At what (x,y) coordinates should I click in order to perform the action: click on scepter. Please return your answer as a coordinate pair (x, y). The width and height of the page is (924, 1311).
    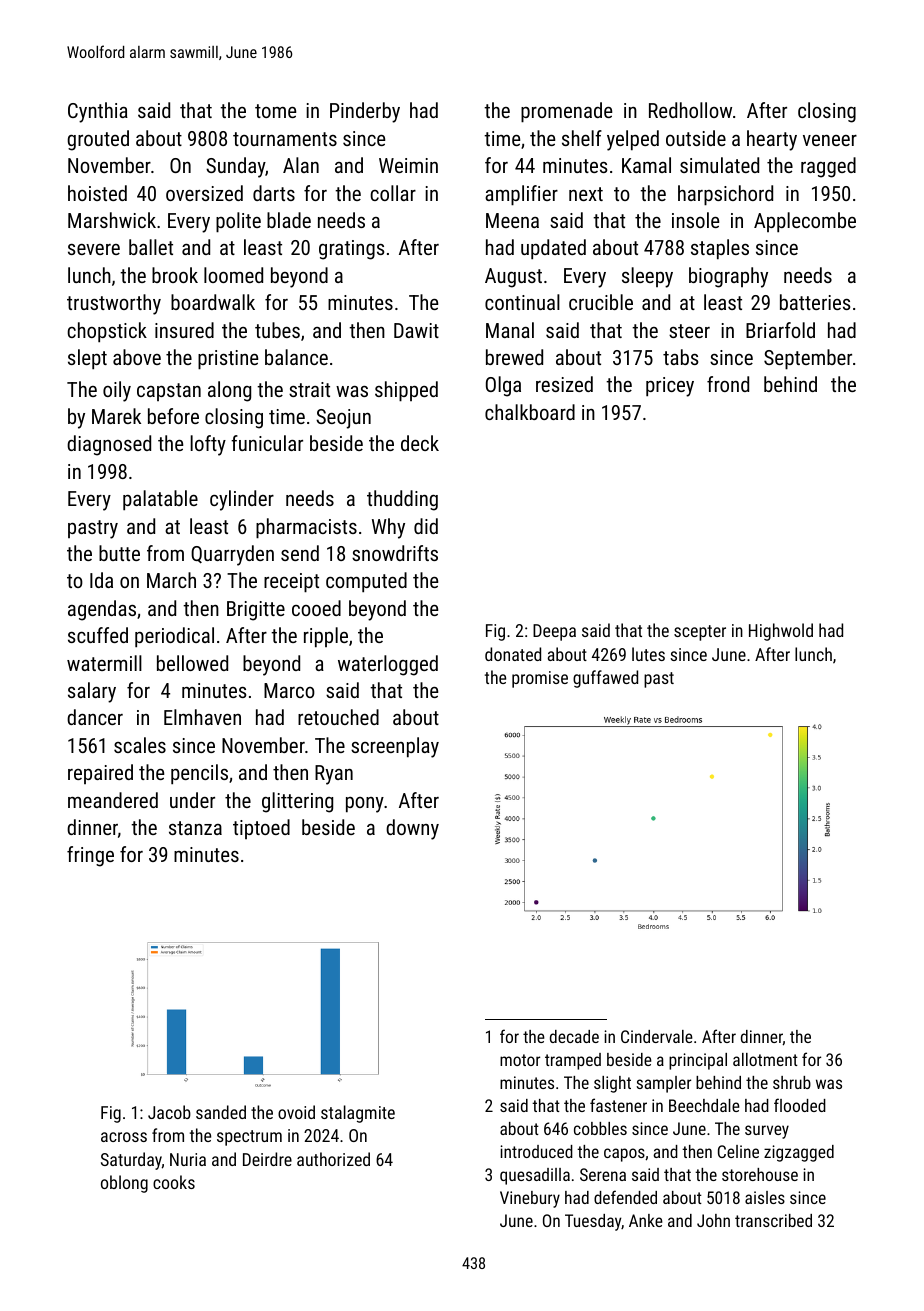
    Looking at the image, I should click on (700, 633).
